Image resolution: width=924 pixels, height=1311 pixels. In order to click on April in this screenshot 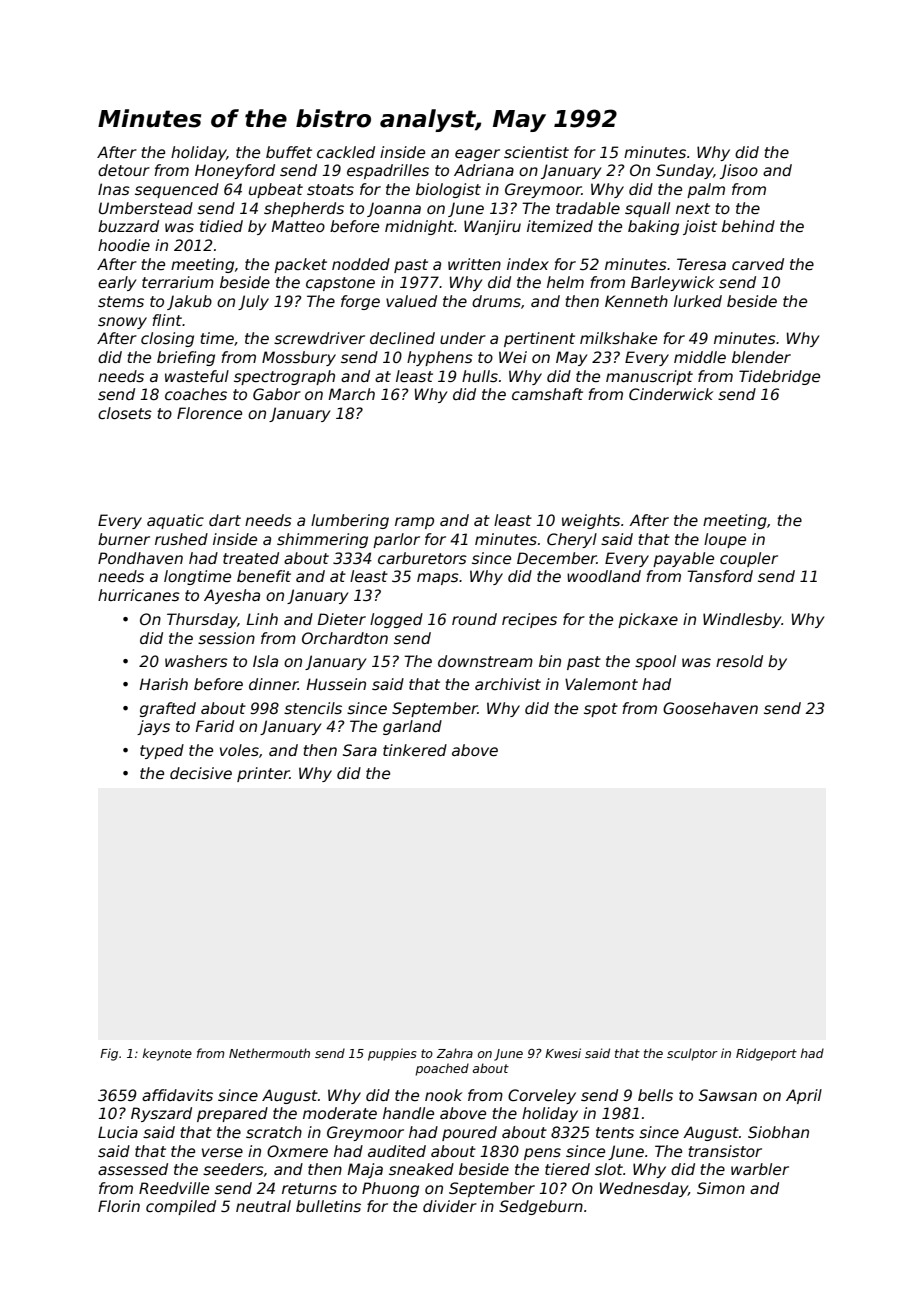, I will do `click(804, 1096)`.
